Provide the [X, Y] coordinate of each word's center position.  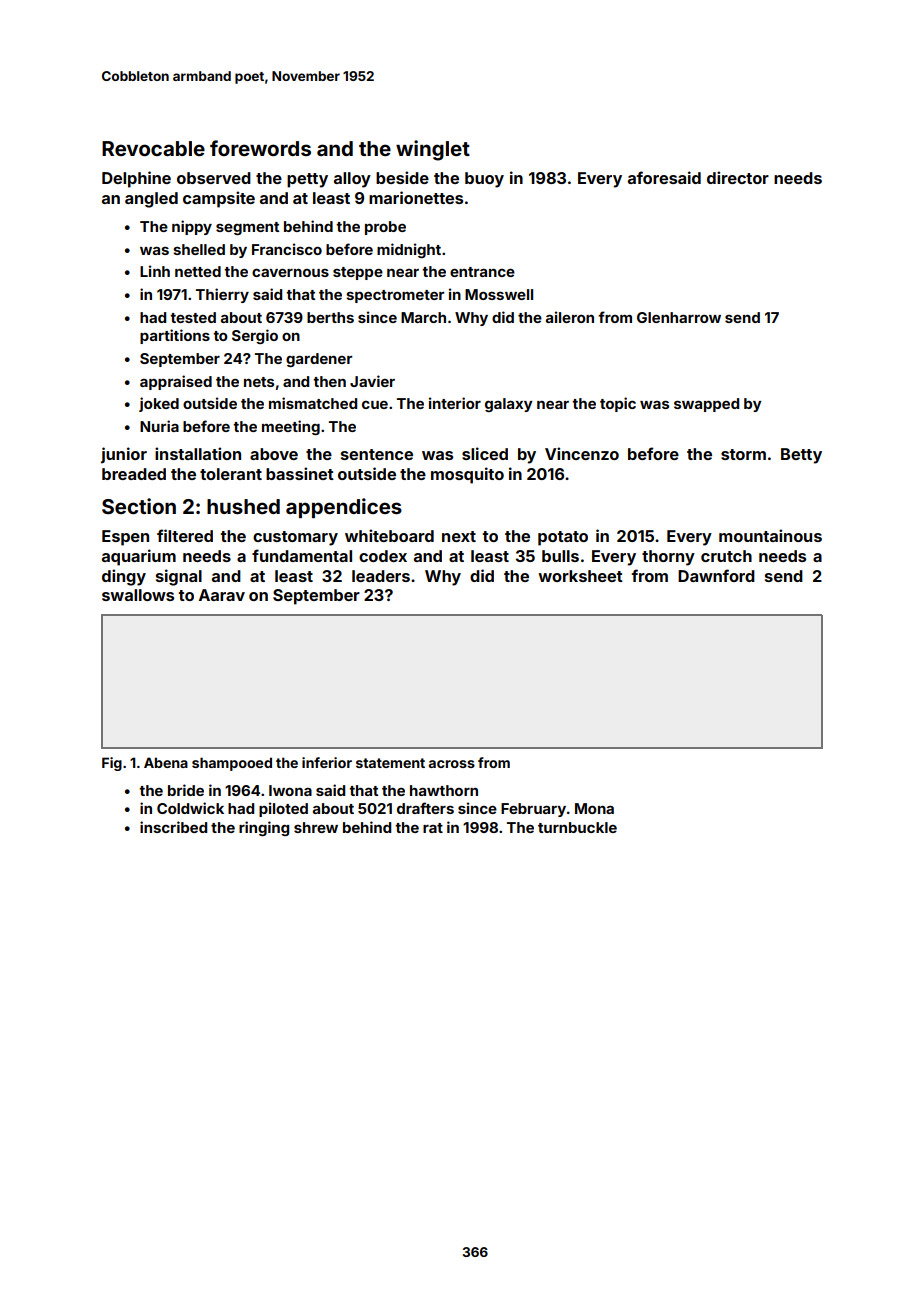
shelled [199, 249]
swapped [706, 405]
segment [247, 228]
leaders [381, 576]
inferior [327, 762]
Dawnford [716, 575]
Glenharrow [679, 317]
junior [124, 455]
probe [385, 228]
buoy [484, 180]
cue [375, 405]
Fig [112, 764]
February [533, 810]
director [738, 177]
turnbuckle [577, 827]
